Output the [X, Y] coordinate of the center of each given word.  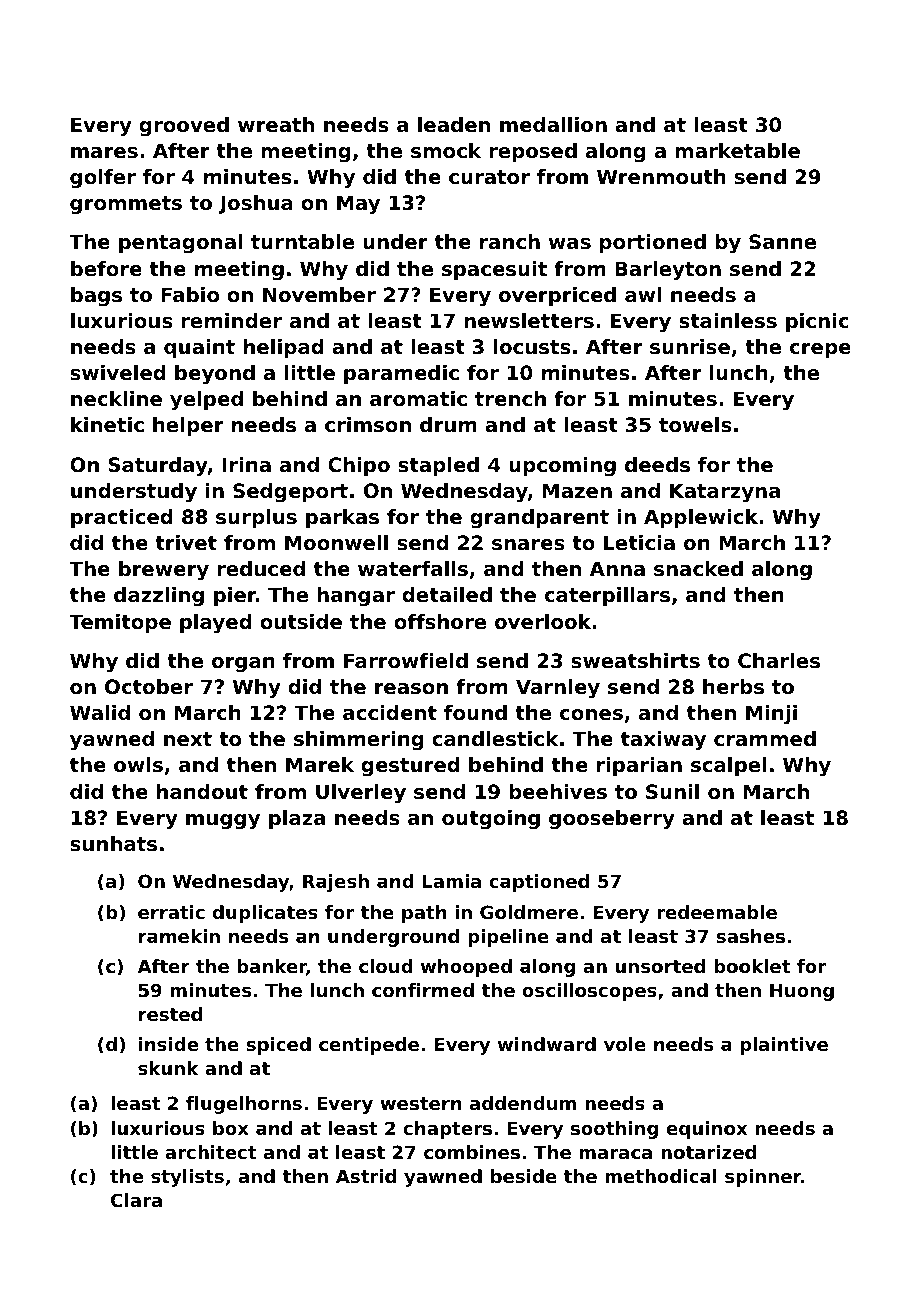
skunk [168, 1068]
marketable [737, 151]
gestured [410, 766]
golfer [103, 178]
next [188, 739]
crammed [765, 739]
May [358, 205]
